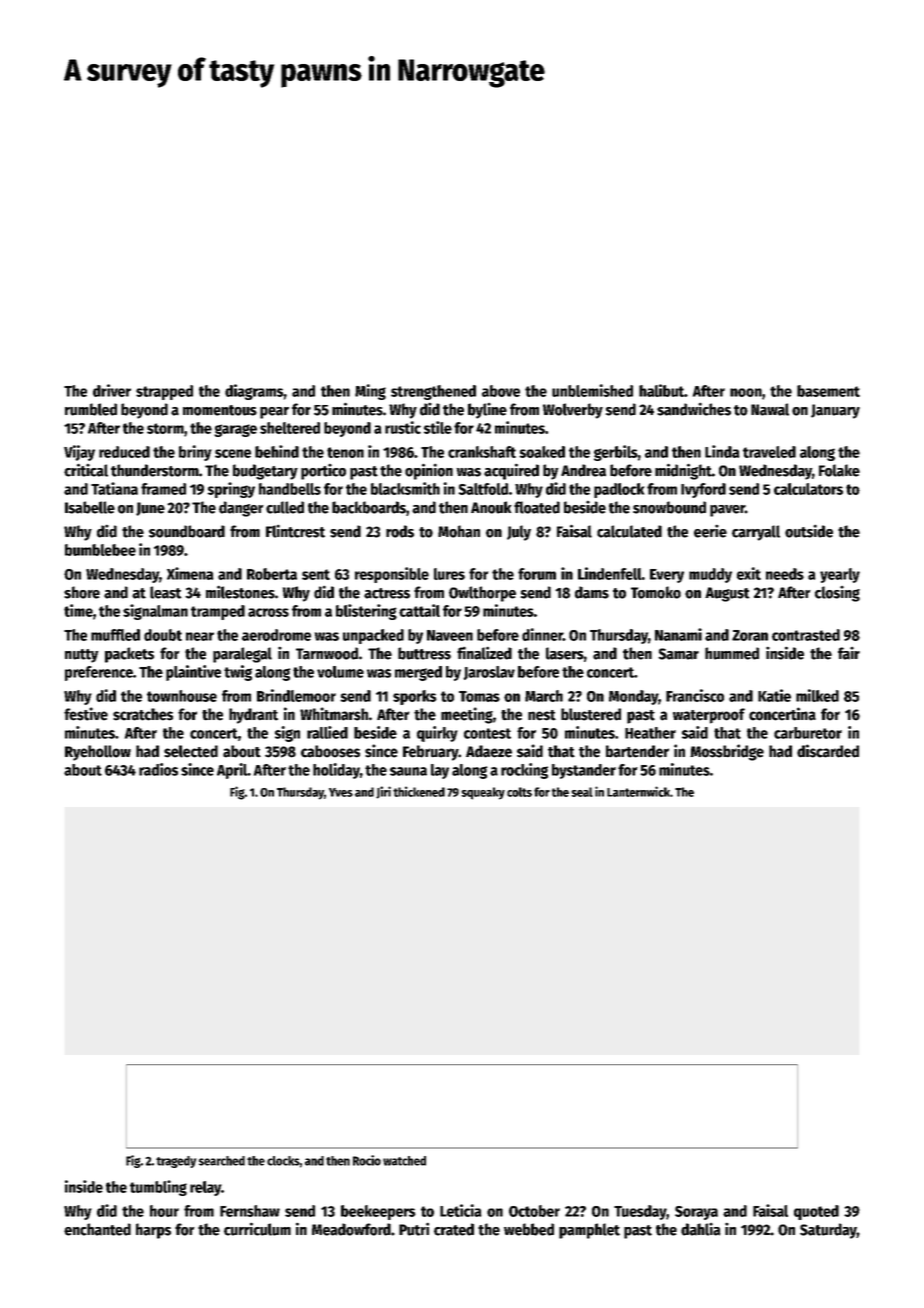  Describe the element at coordinates (295, 531) in the image. I see `Flintcrest` at that location.
